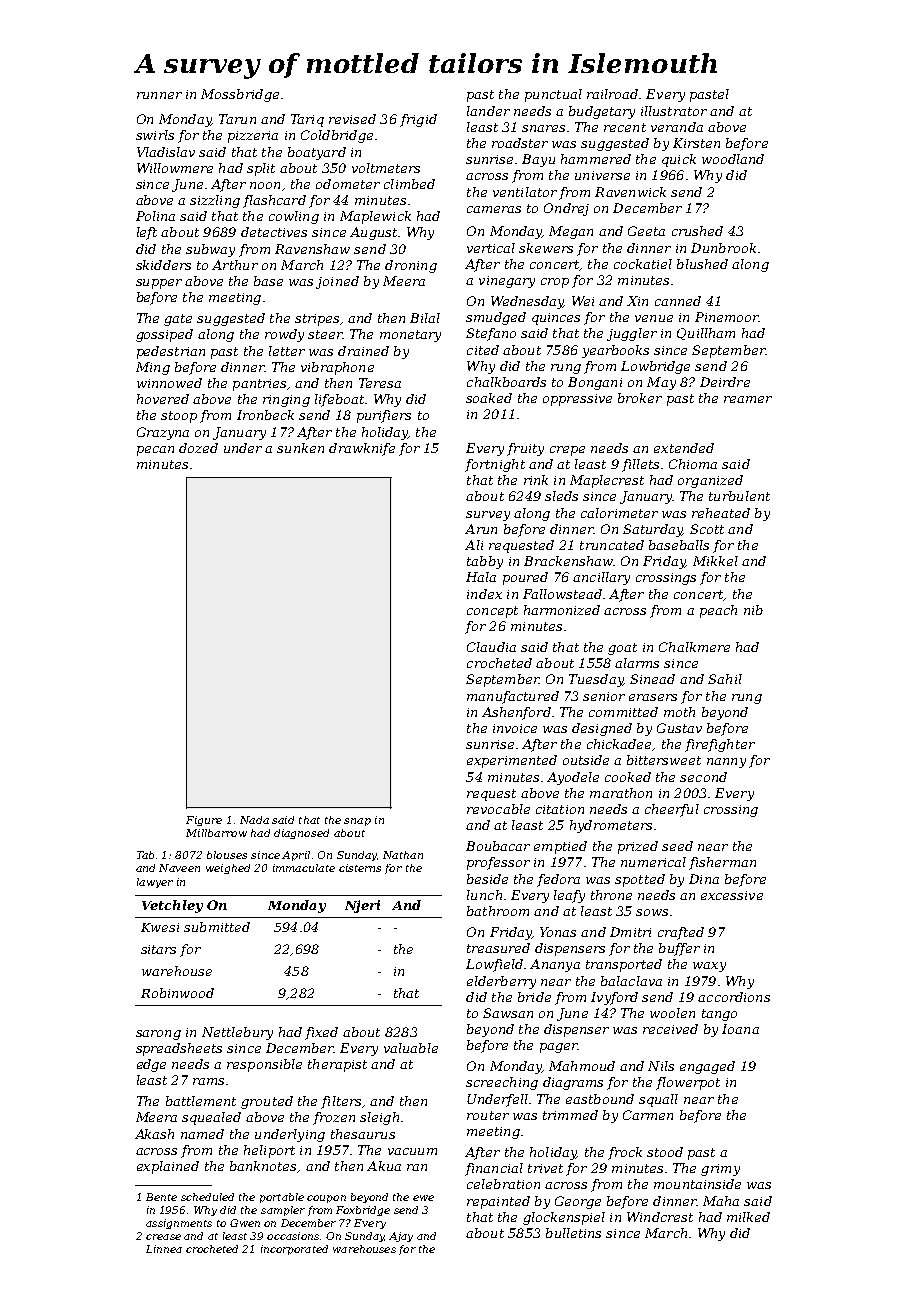 This screenshot has height=1316, width=908. What do you see at coordinates (307, 120) in the screenshot?
I see `Tariq` at bounding box center [307, 120].
